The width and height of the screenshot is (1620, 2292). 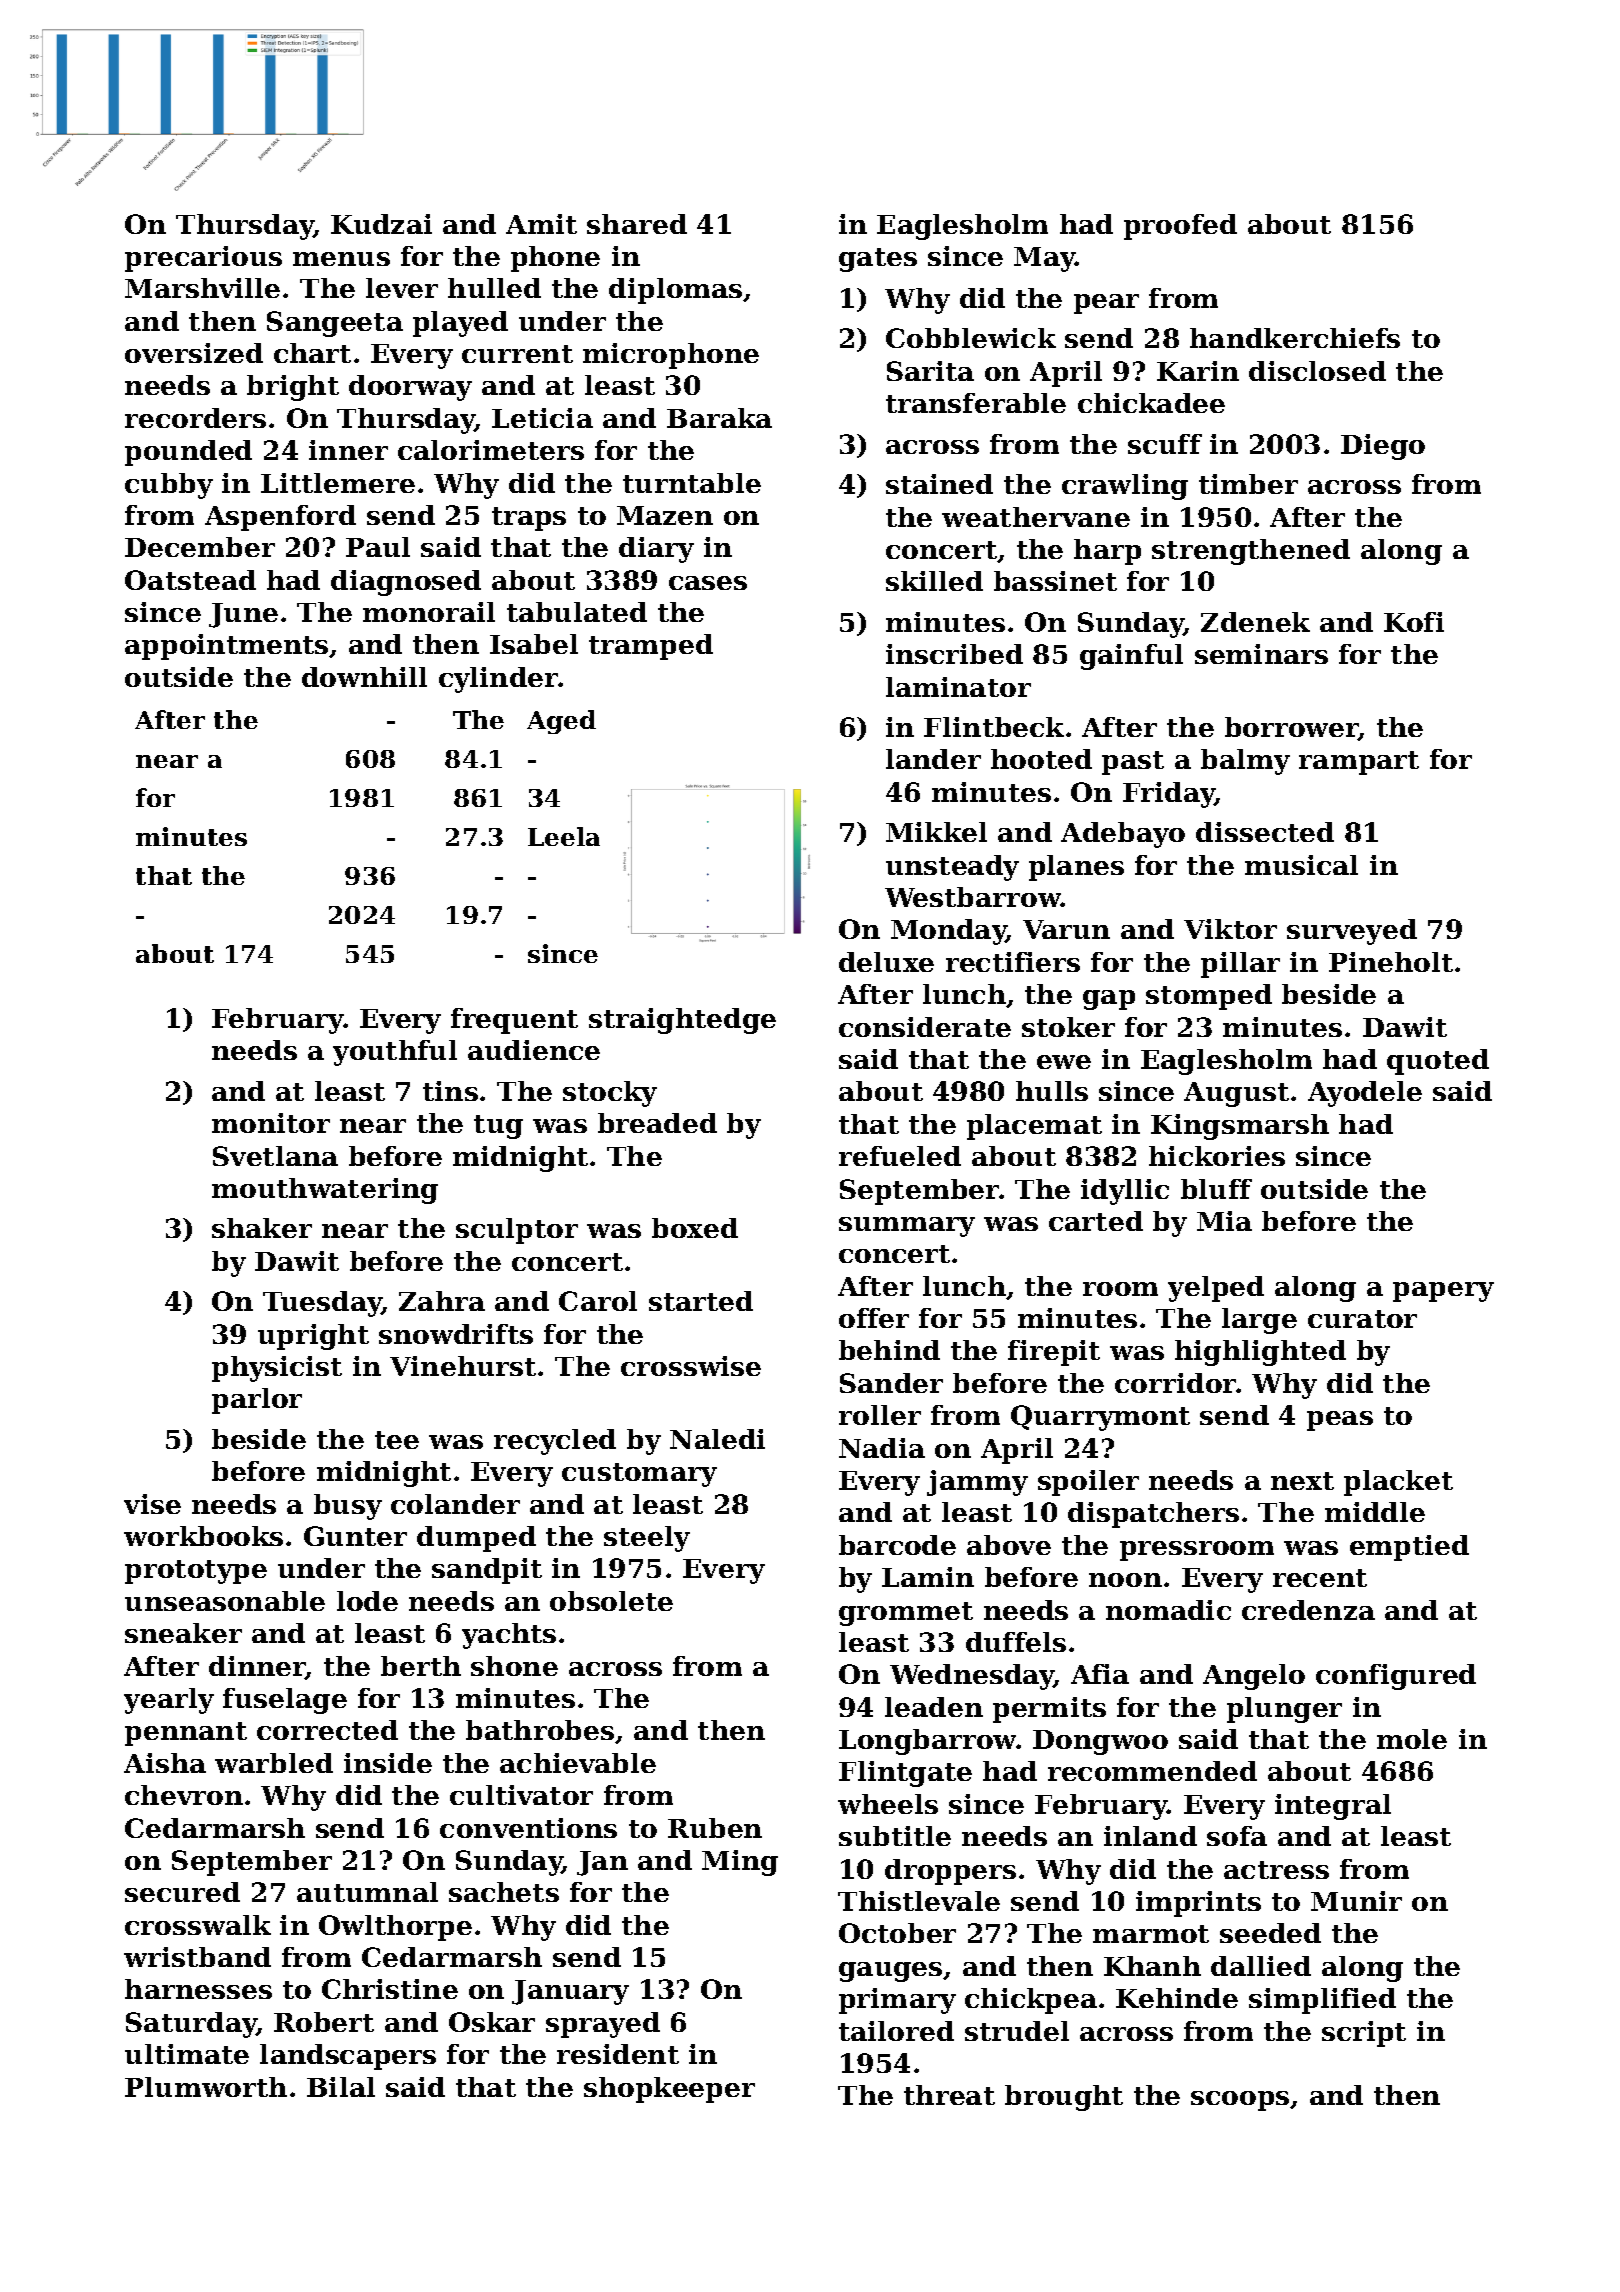 I want to click on scoops, so click(x=1240, y=2101).
